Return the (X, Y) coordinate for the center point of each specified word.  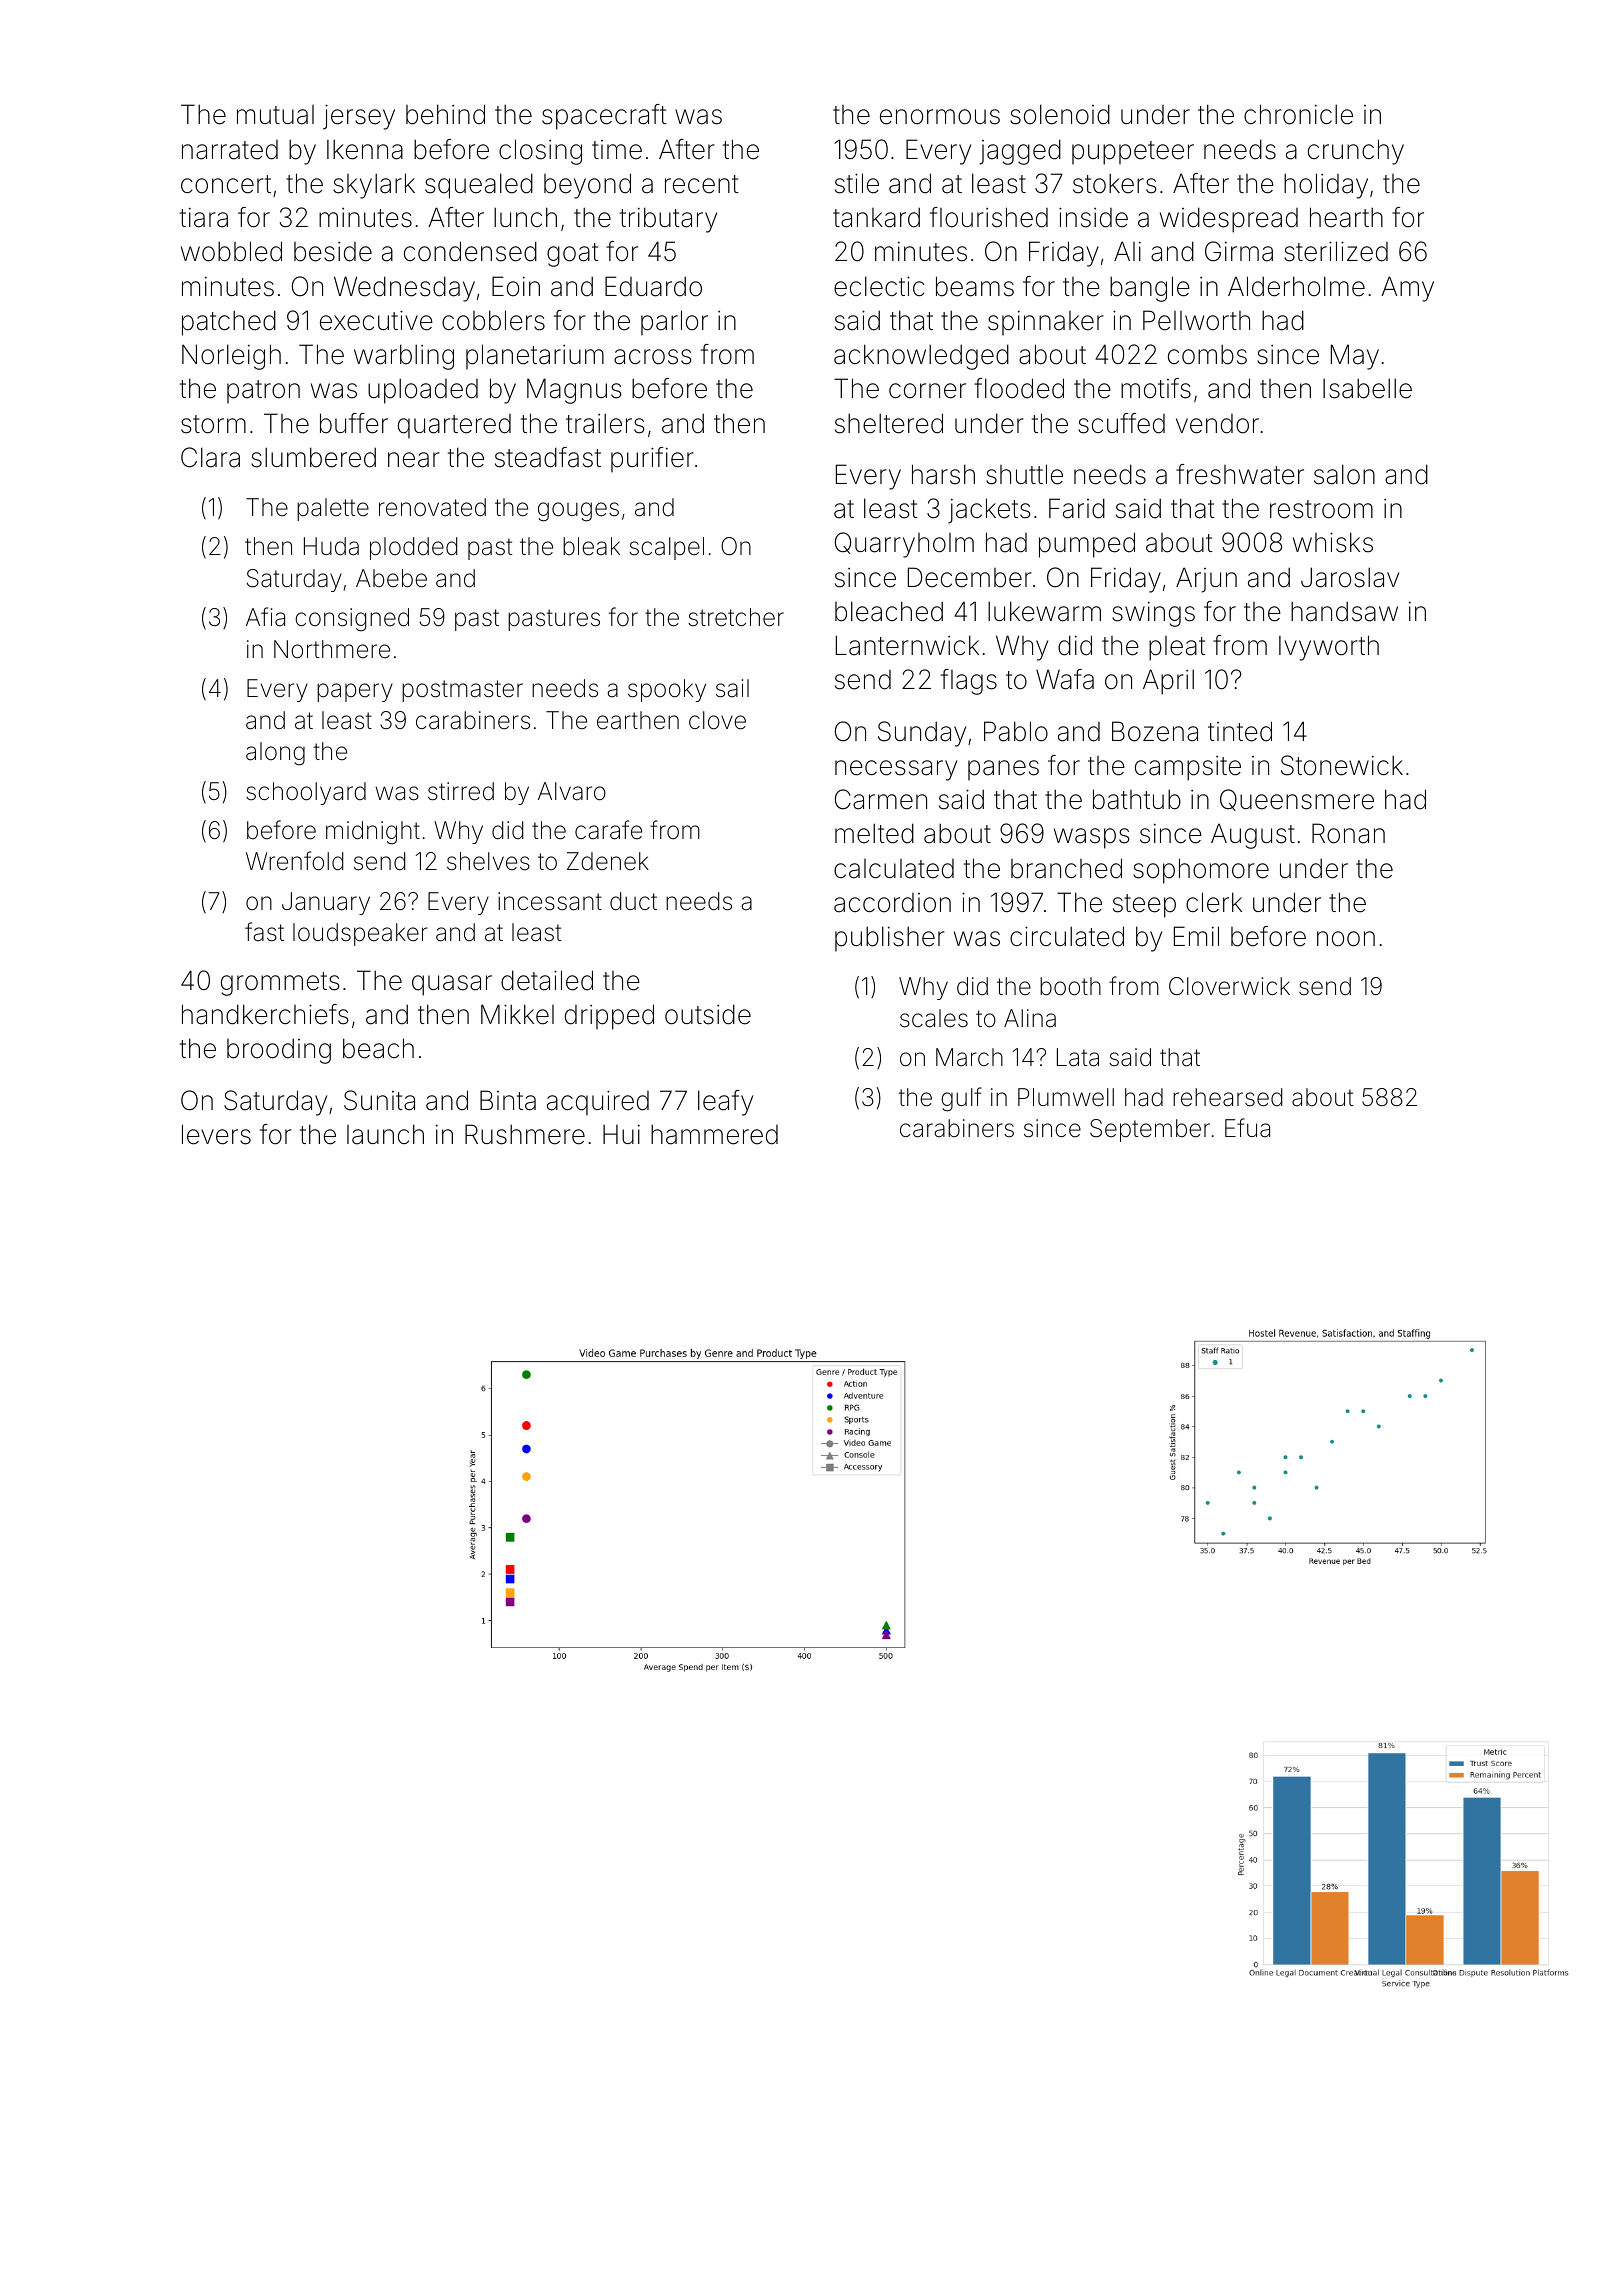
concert (226, 184)
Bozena (1155, 731)
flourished (989, 217)
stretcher (736, 617)
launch (385, 1134)
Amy (1407, 289)
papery (355, 692)
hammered (714, 1134)
